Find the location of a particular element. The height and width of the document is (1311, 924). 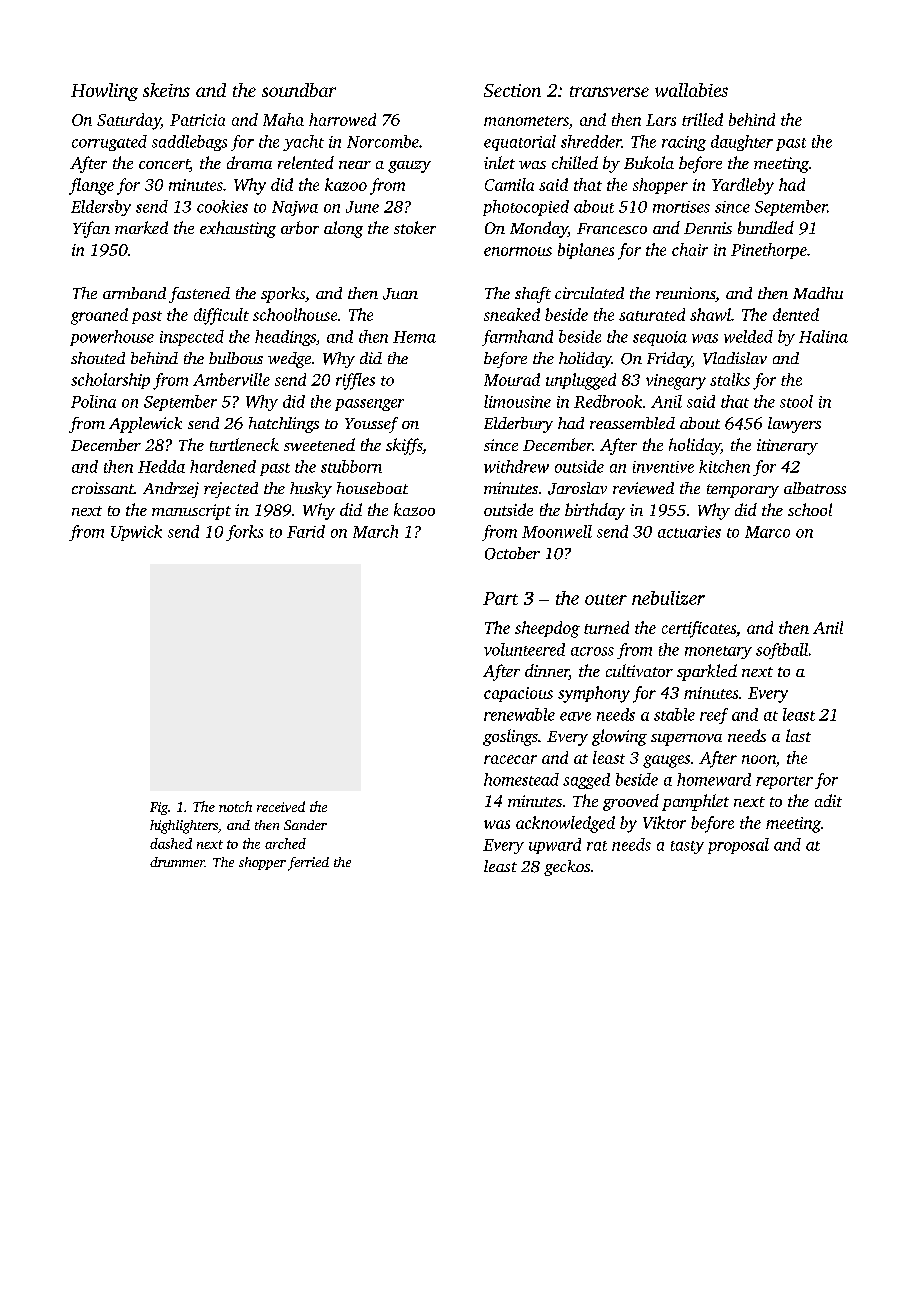

shouted is located at coordinates (98, 358).
